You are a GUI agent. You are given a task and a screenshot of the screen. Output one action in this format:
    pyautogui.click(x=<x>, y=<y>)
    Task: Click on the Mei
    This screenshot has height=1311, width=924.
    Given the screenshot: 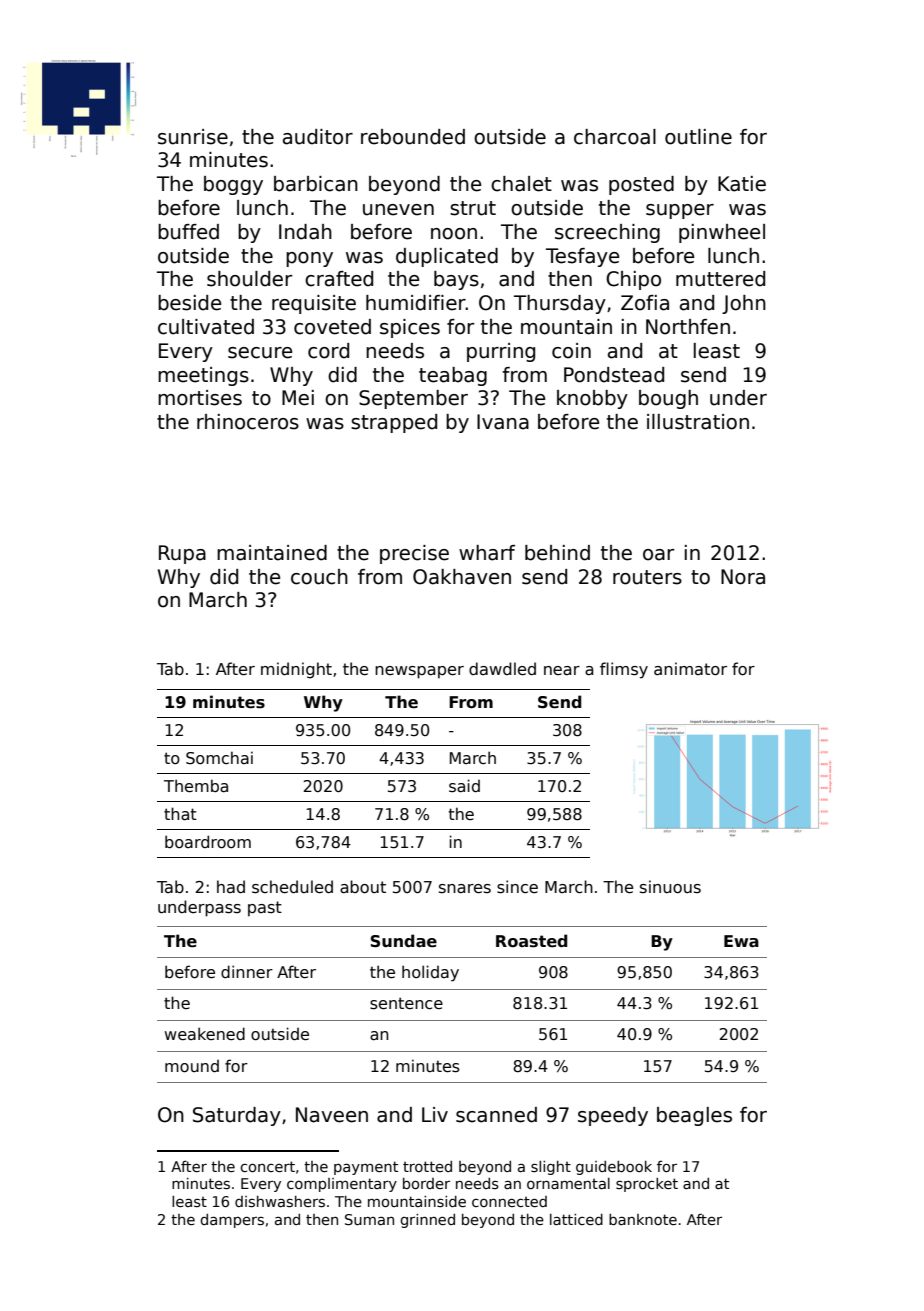 What is the action you would take?
    pyautogui.click(x=298, y=398)
